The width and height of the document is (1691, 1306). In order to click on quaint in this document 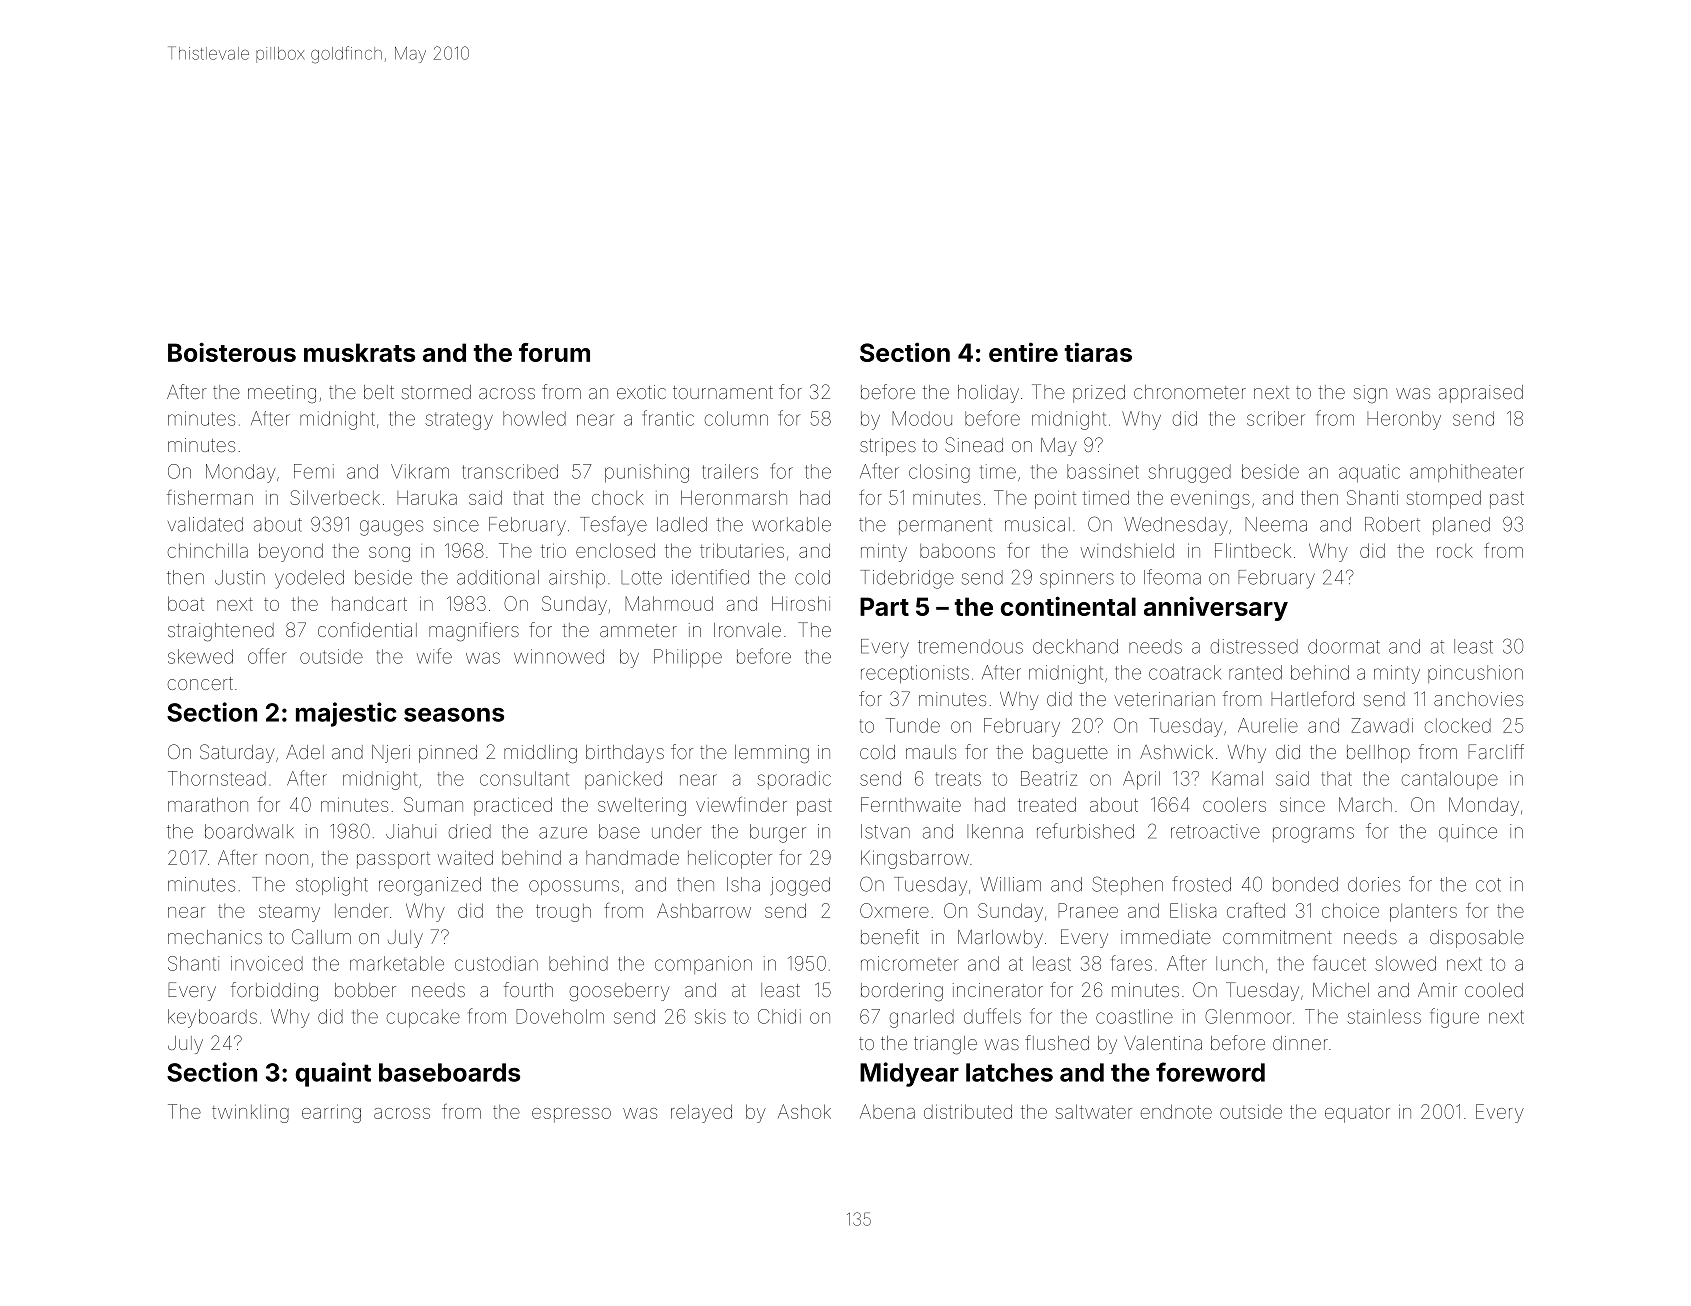, I will do `click(333, 1074)`.
